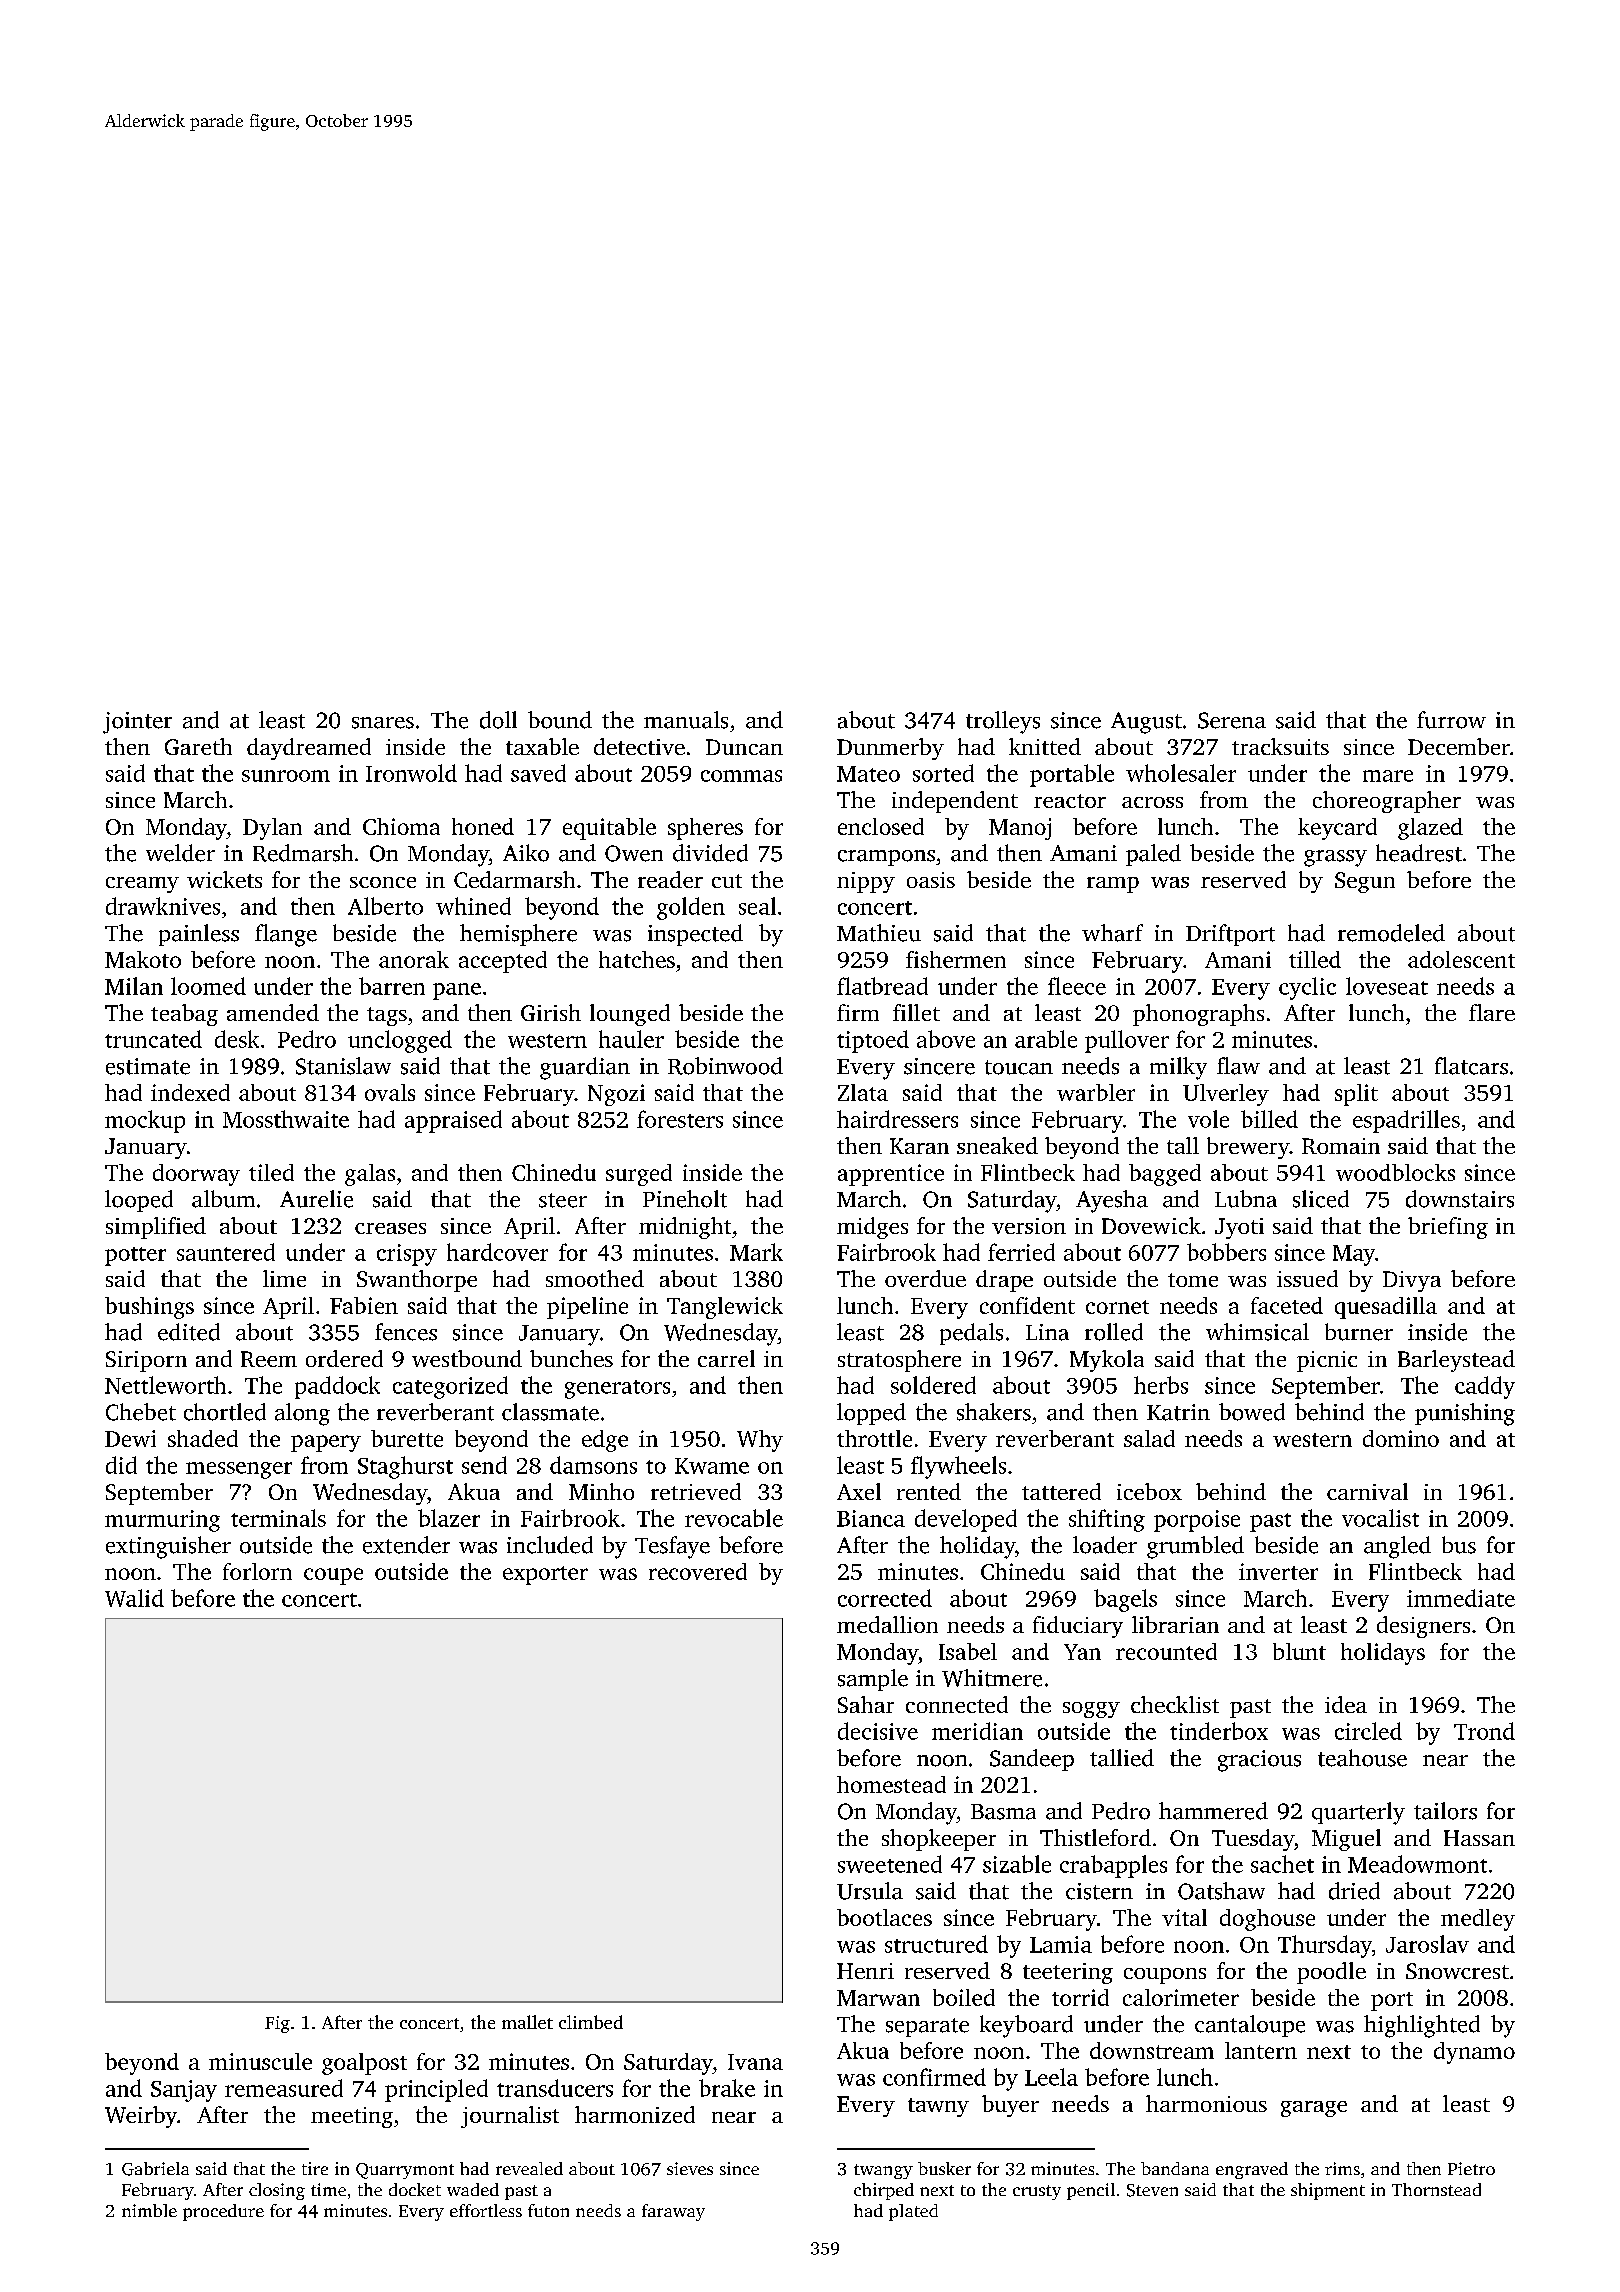 This image has width=1620, height=2292. I want to click on meeting, so click(352, 2117).
